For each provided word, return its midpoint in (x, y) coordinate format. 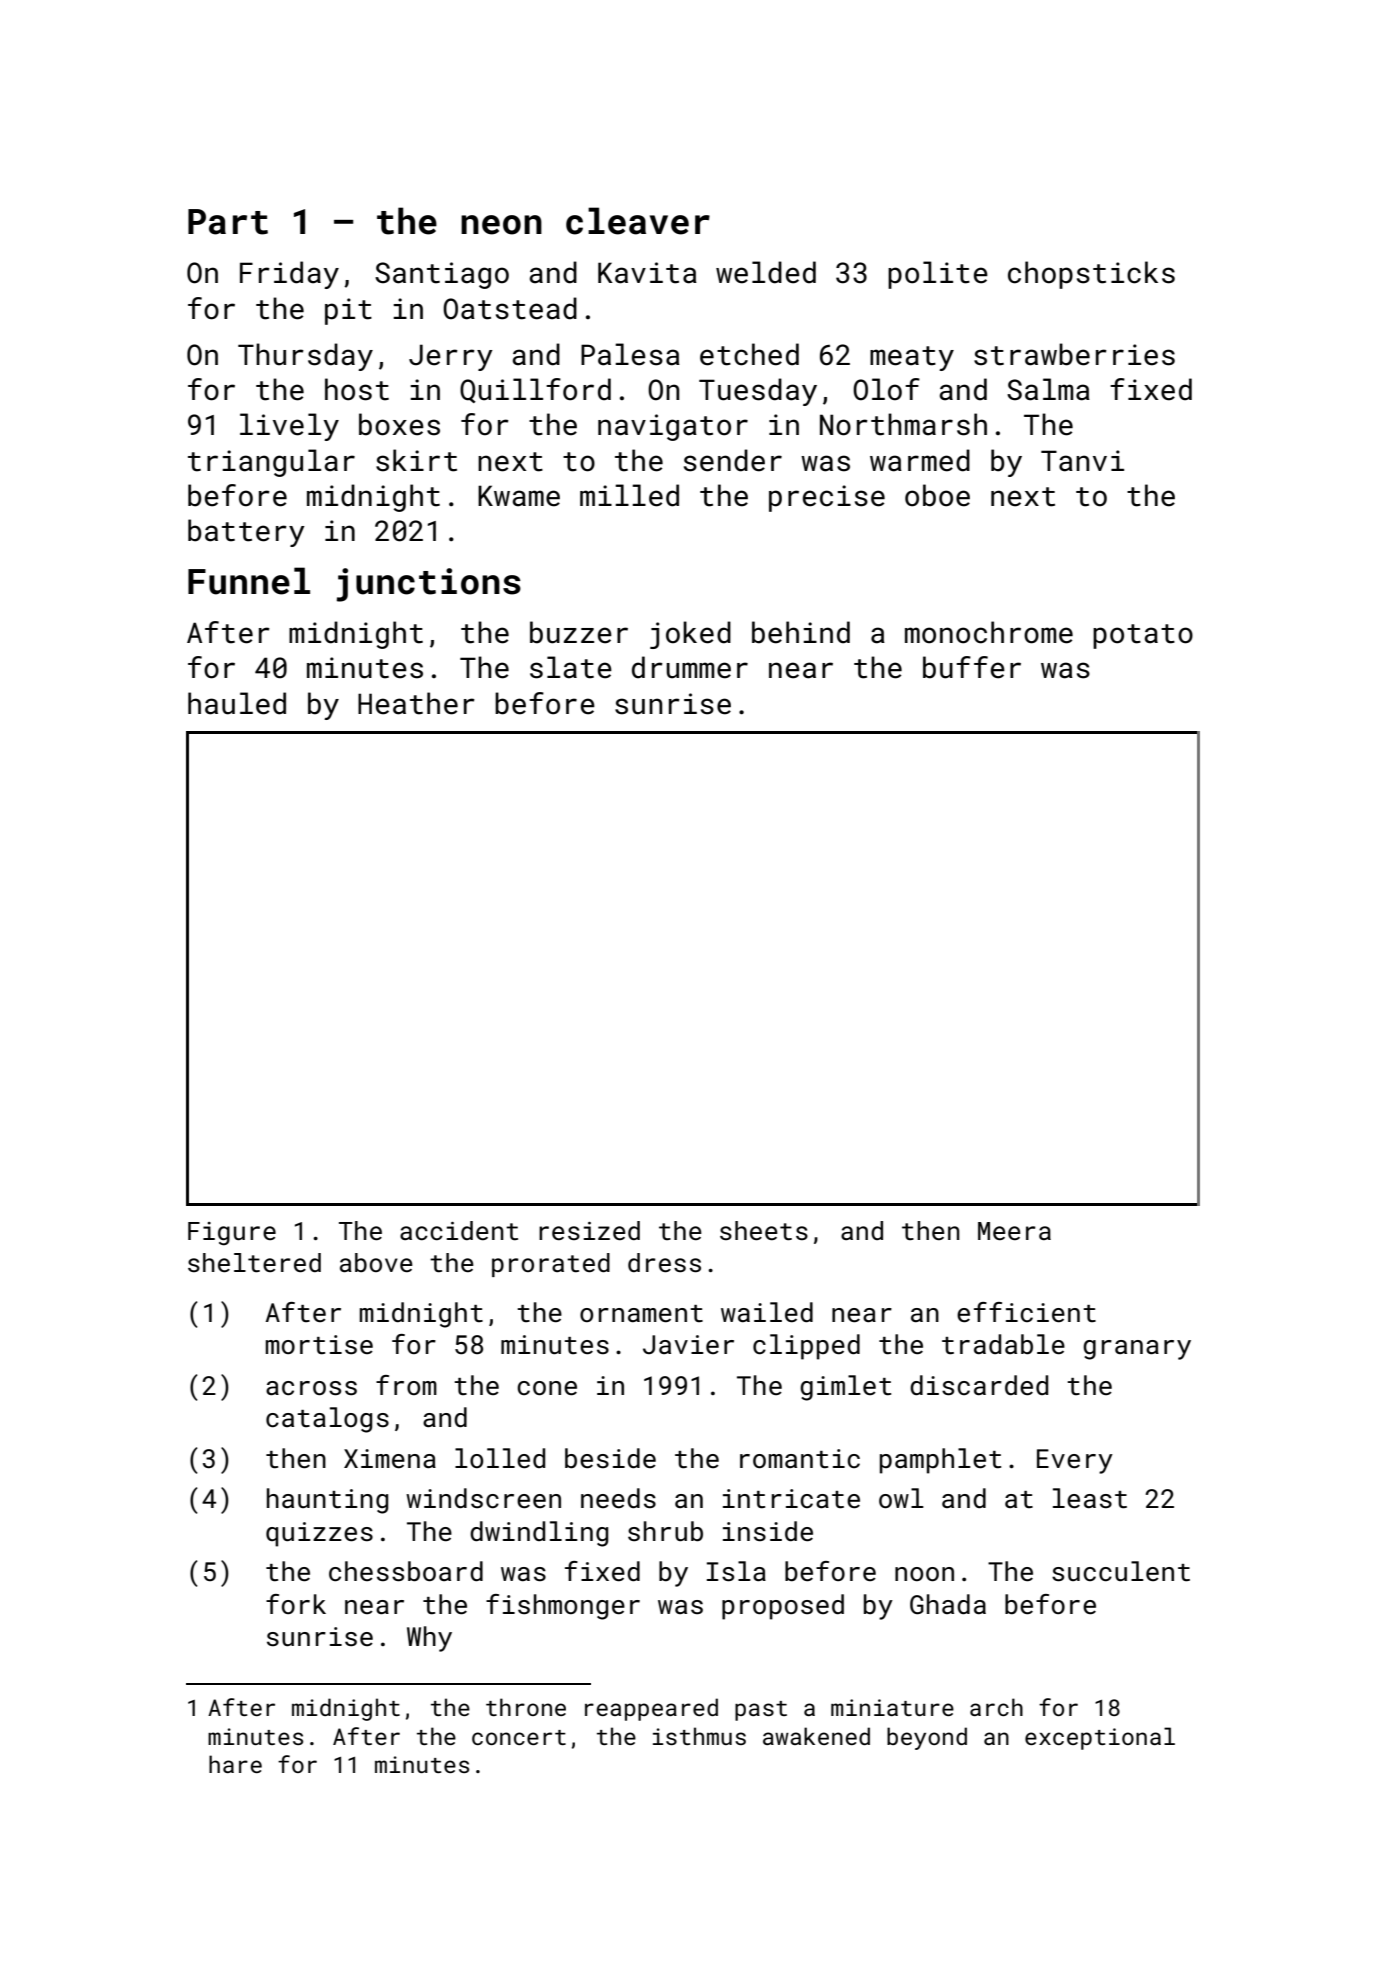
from (406, 1385)
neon (501, 225)
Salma (1048, 389)
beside (610, 1458)
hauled (237, 703)
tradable (1003, 1344)
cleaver (638, 221)
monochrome (989, 632)
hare (235, 1764)
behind (801, 632)
